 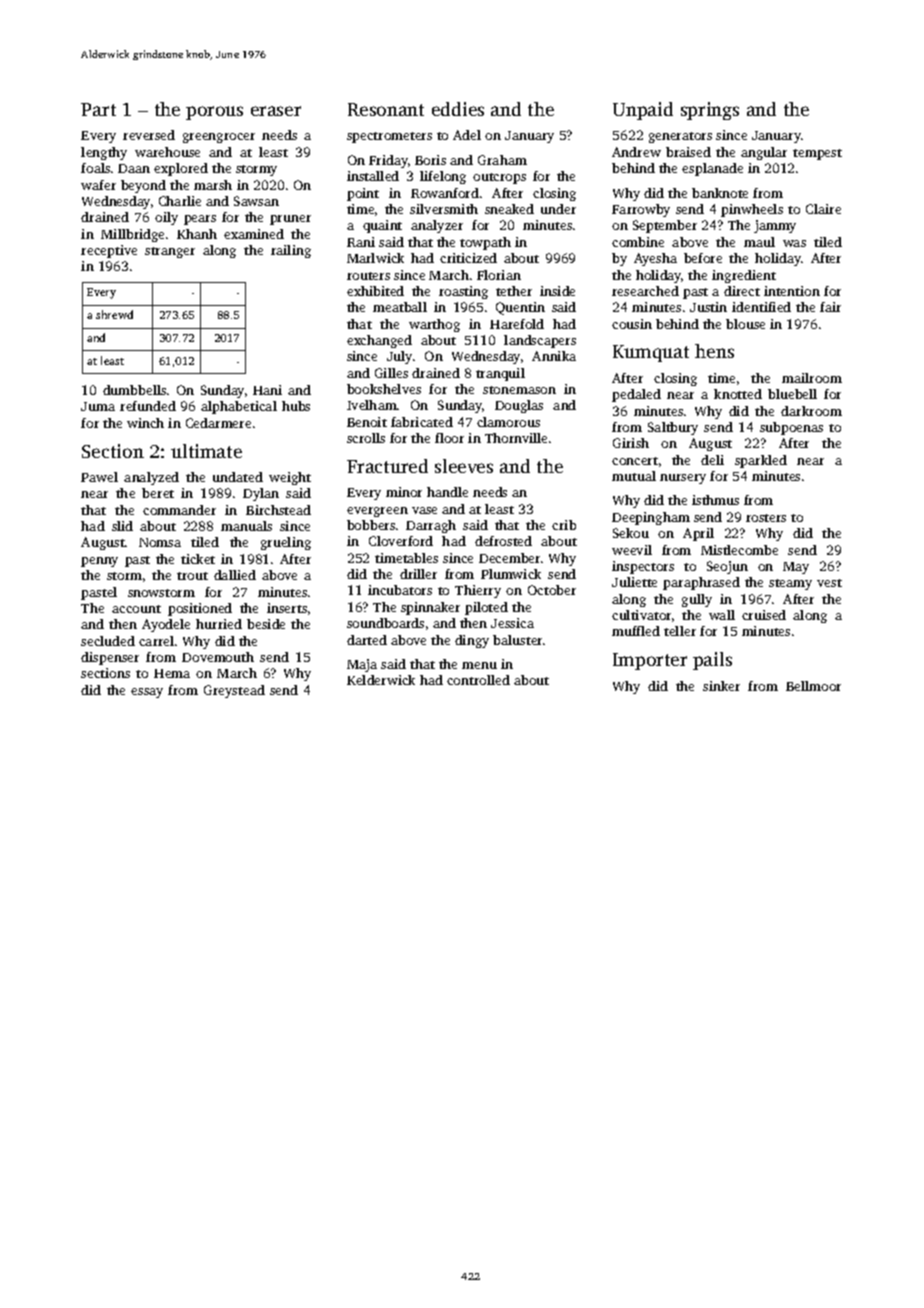 What do you see at coordinates (214, 113) in the screenshot?
I see `porous` at bounding box center [214, 113].
